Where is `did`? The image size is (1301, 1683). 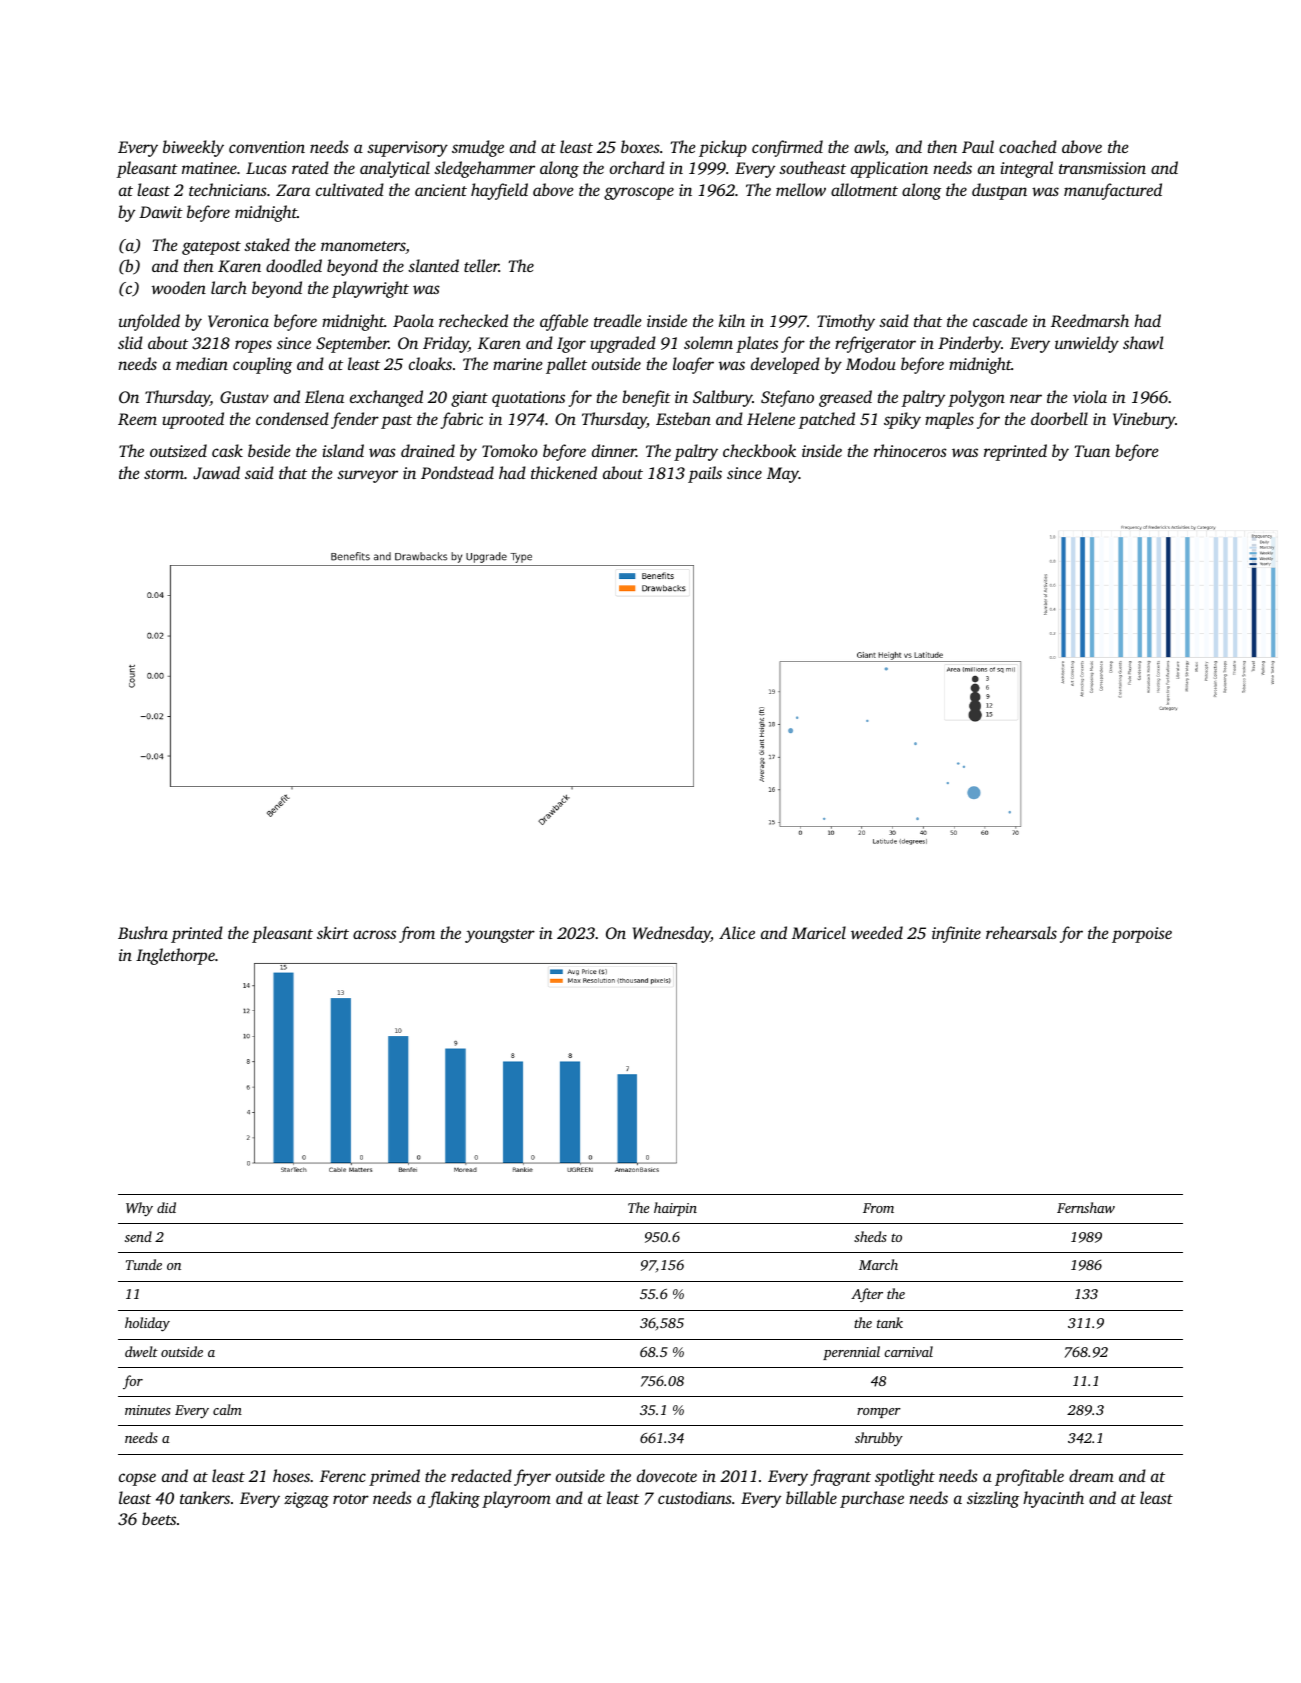 did is located at coordinates (166, 1207).
